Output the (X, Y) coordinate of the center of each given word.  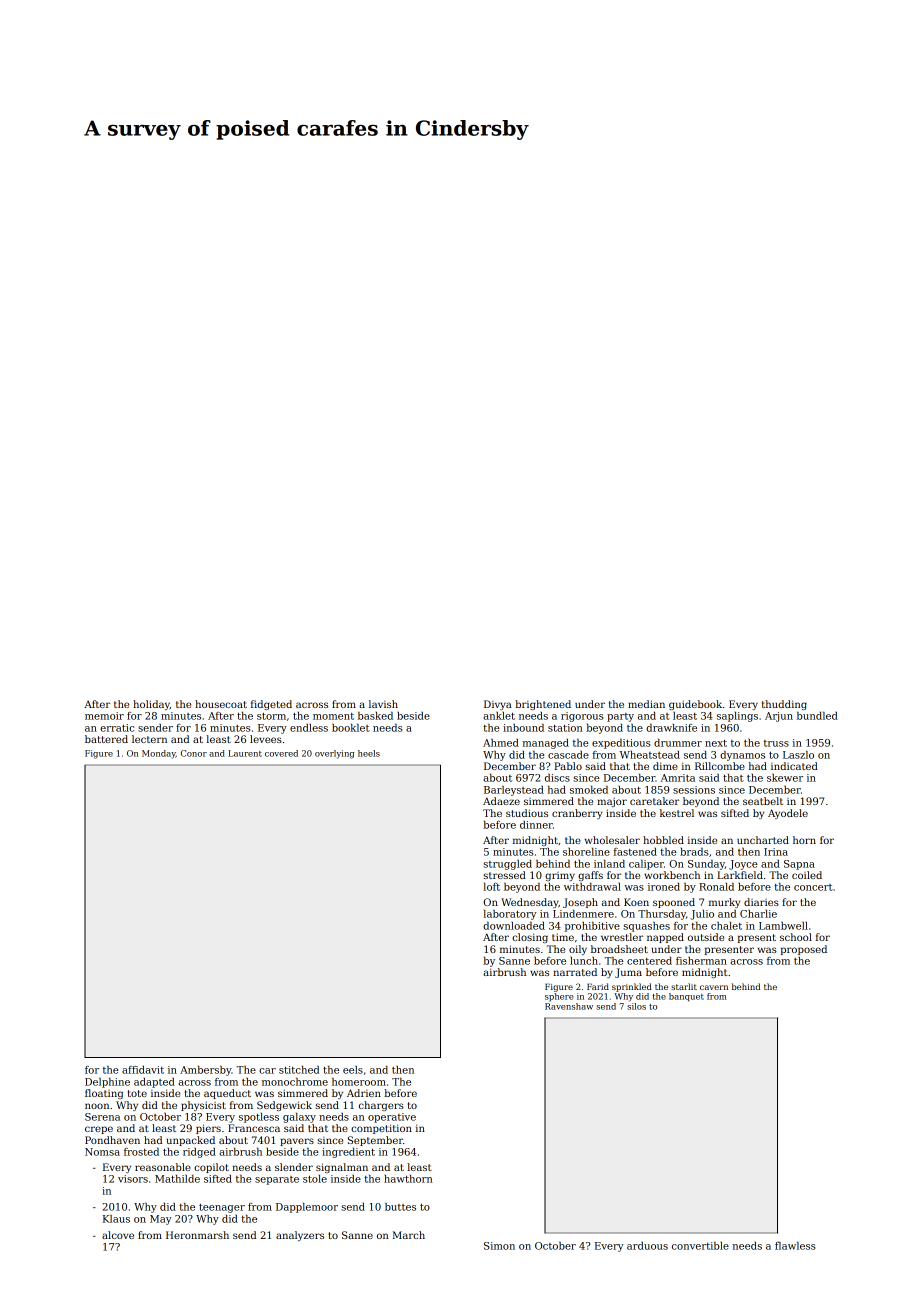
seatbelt (763, 801)
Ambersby (206, 1070)
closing (530, 938)
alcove (118, 1235)
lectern (149, 739)
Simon (499, 1246)
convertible (700, 1245)
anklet (499, 716)
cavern (714, 987)
